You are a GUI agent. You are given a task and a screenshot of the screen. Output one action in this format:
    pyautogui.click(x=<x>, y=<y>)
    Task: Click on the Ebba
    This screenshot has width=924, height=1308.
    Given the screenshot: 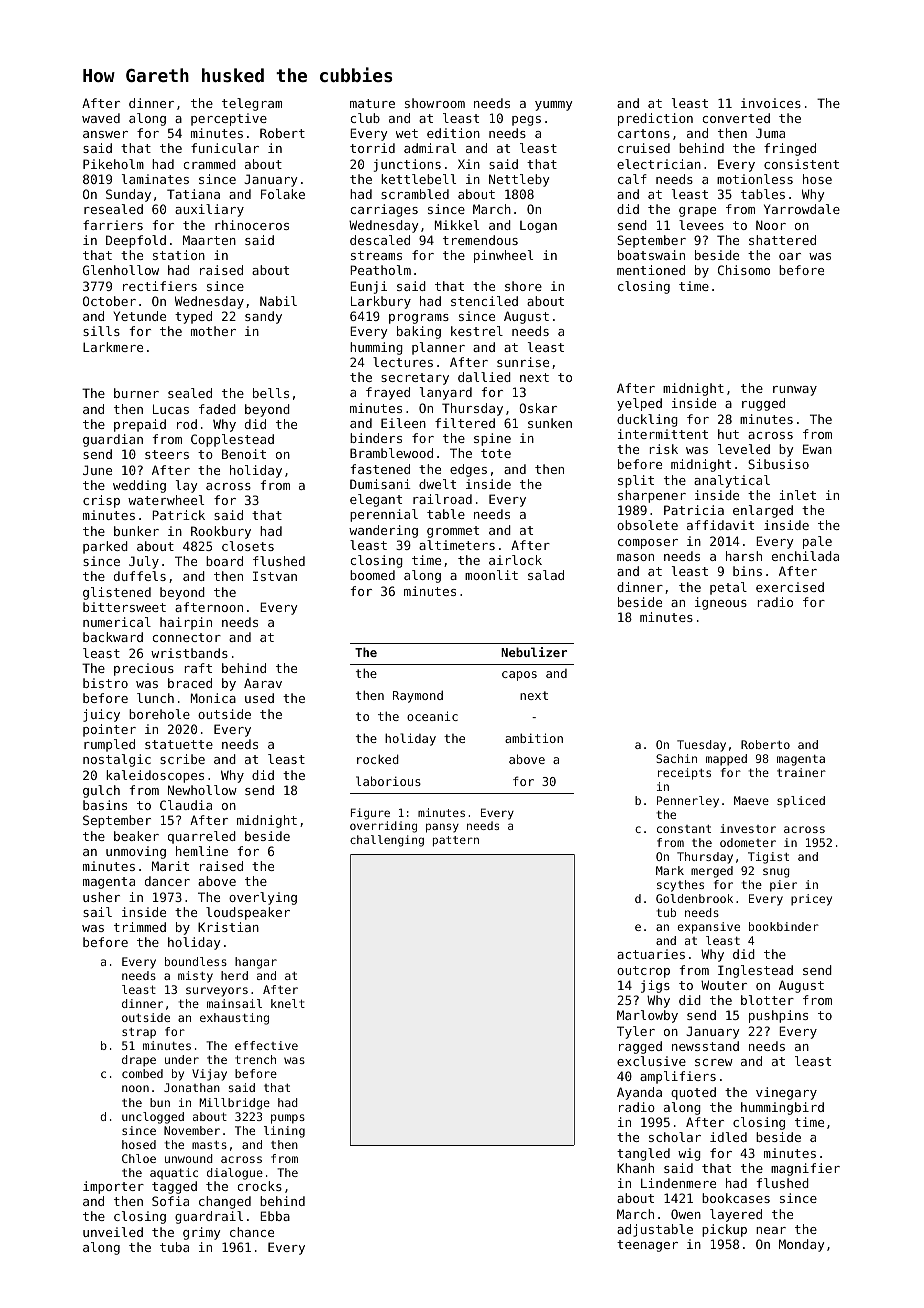 What is the action you would take?
    pyautogui.click(x=275, y=1216)
